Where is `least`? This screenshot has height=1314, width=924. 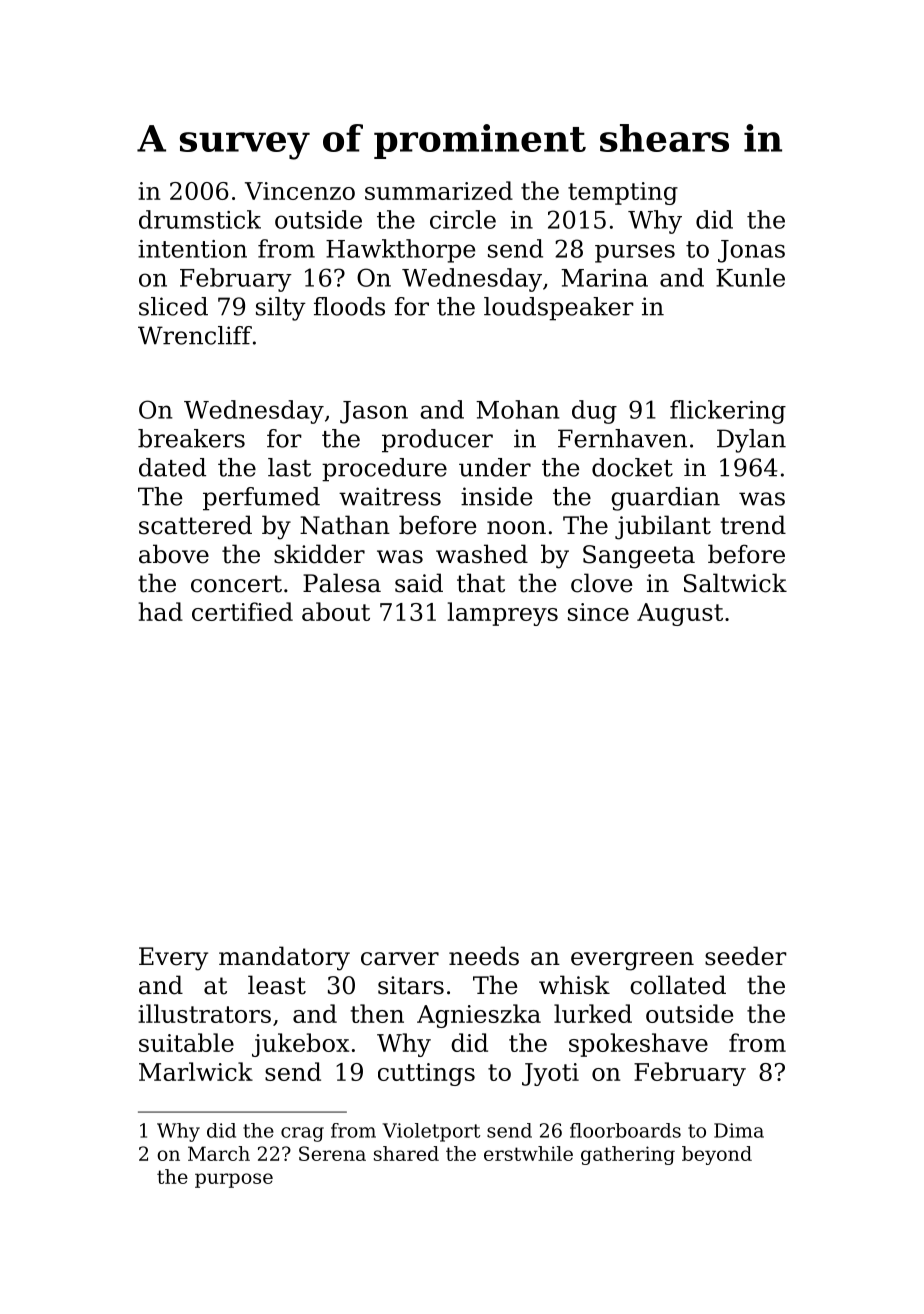
least is located at coordinates (277, 985).
